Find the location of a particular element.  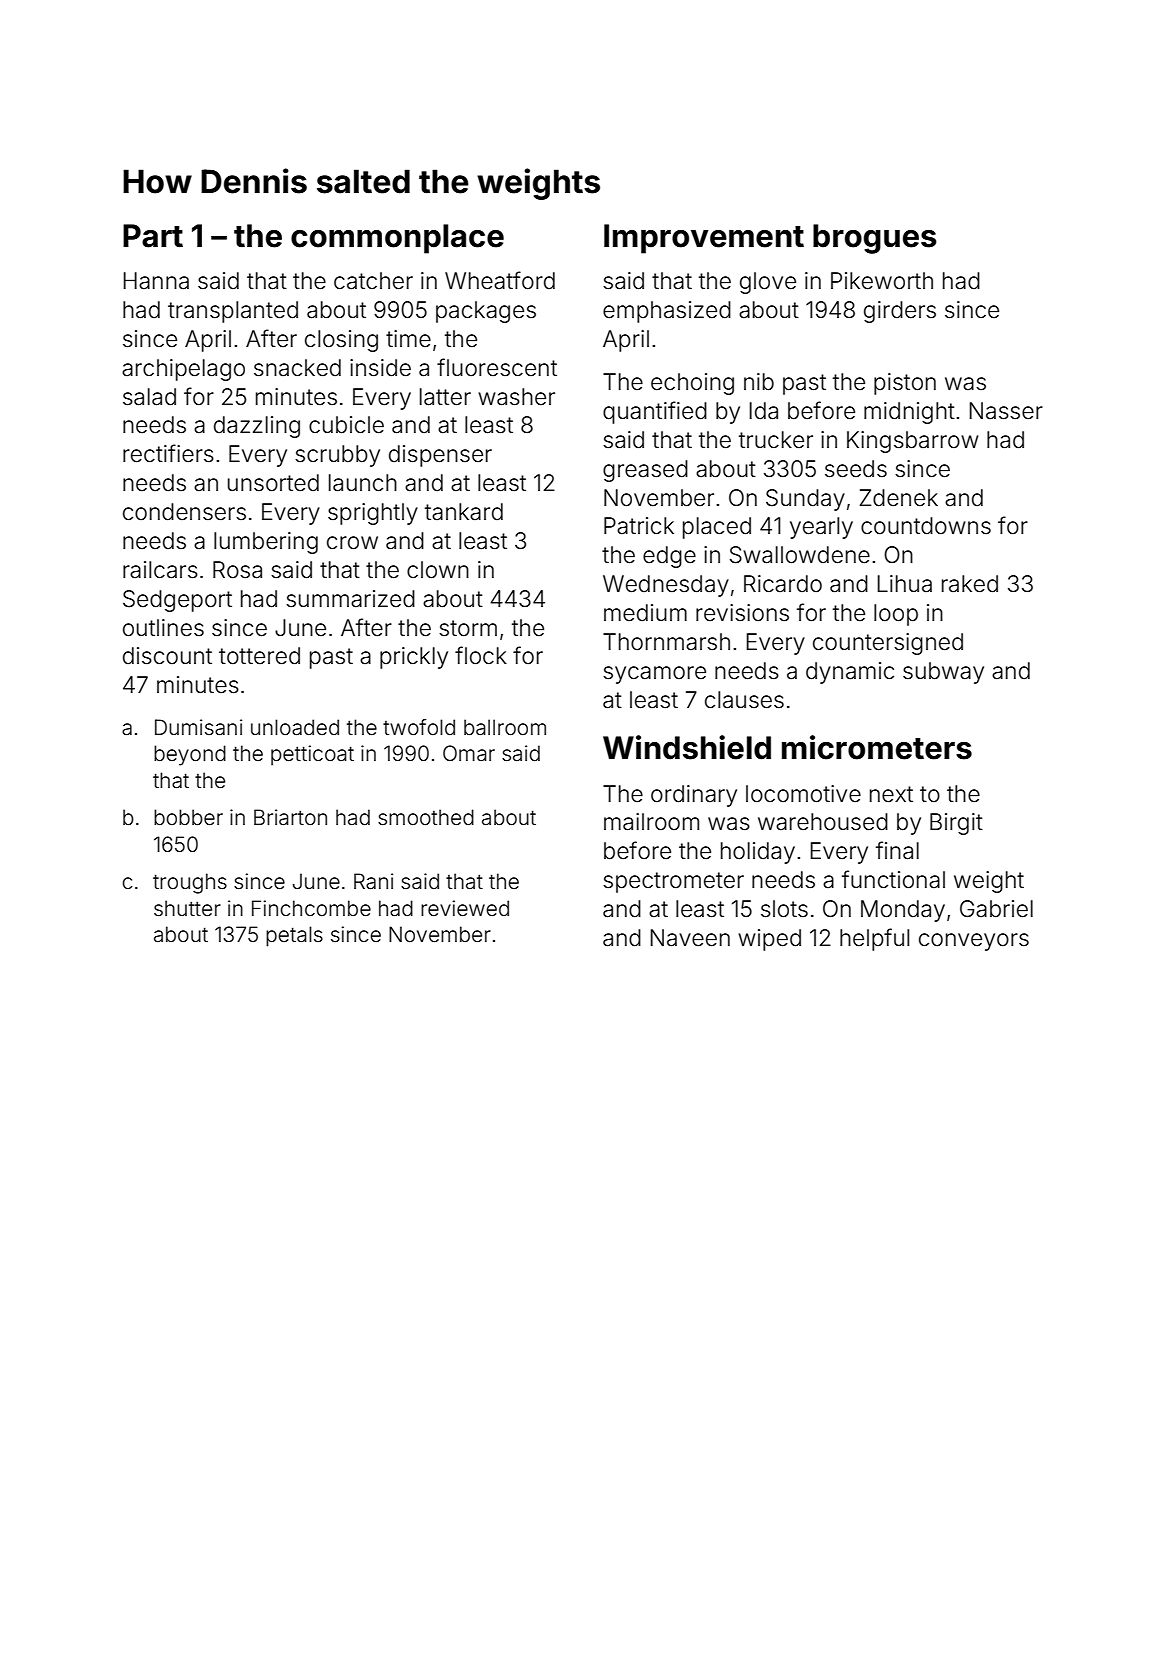

Briarton is located at coordinates (290, 817).
